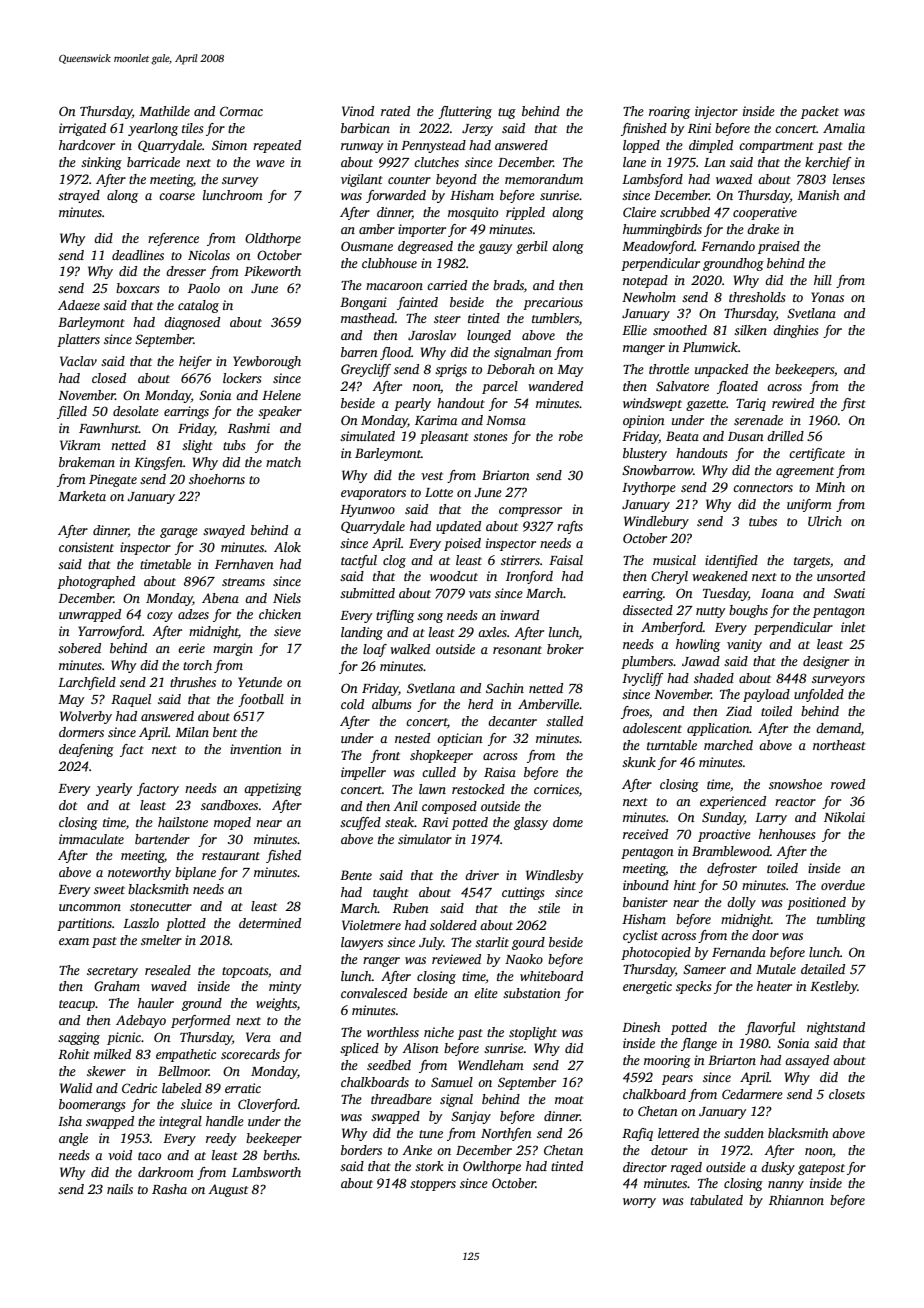  What do you see at coordinates (462, 544) in the screenshot?
I see `poised` at bounding box center [462, 544].
